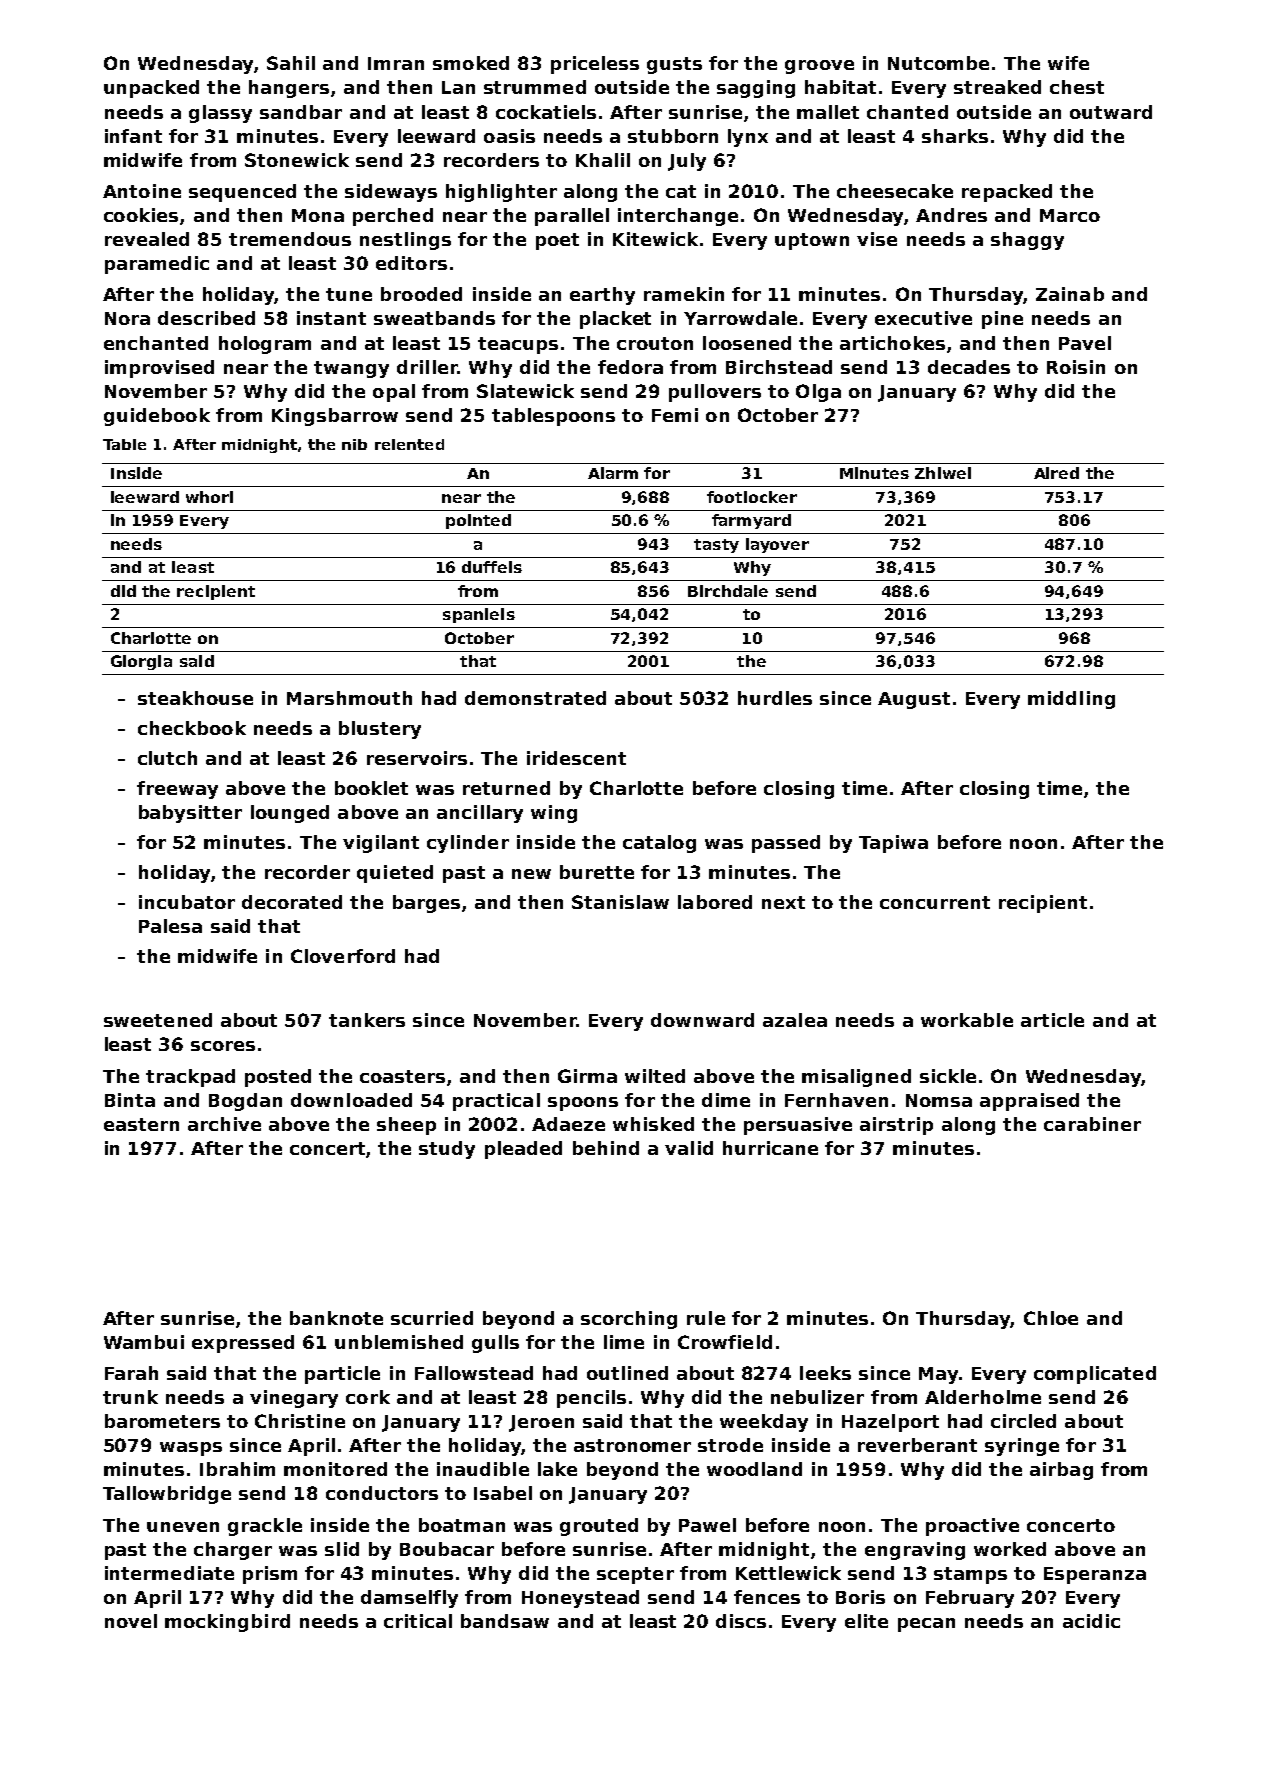  What do you see at coordinates (812, 241) in the document?
I see `uptown` at bounding box center [812, 241].
